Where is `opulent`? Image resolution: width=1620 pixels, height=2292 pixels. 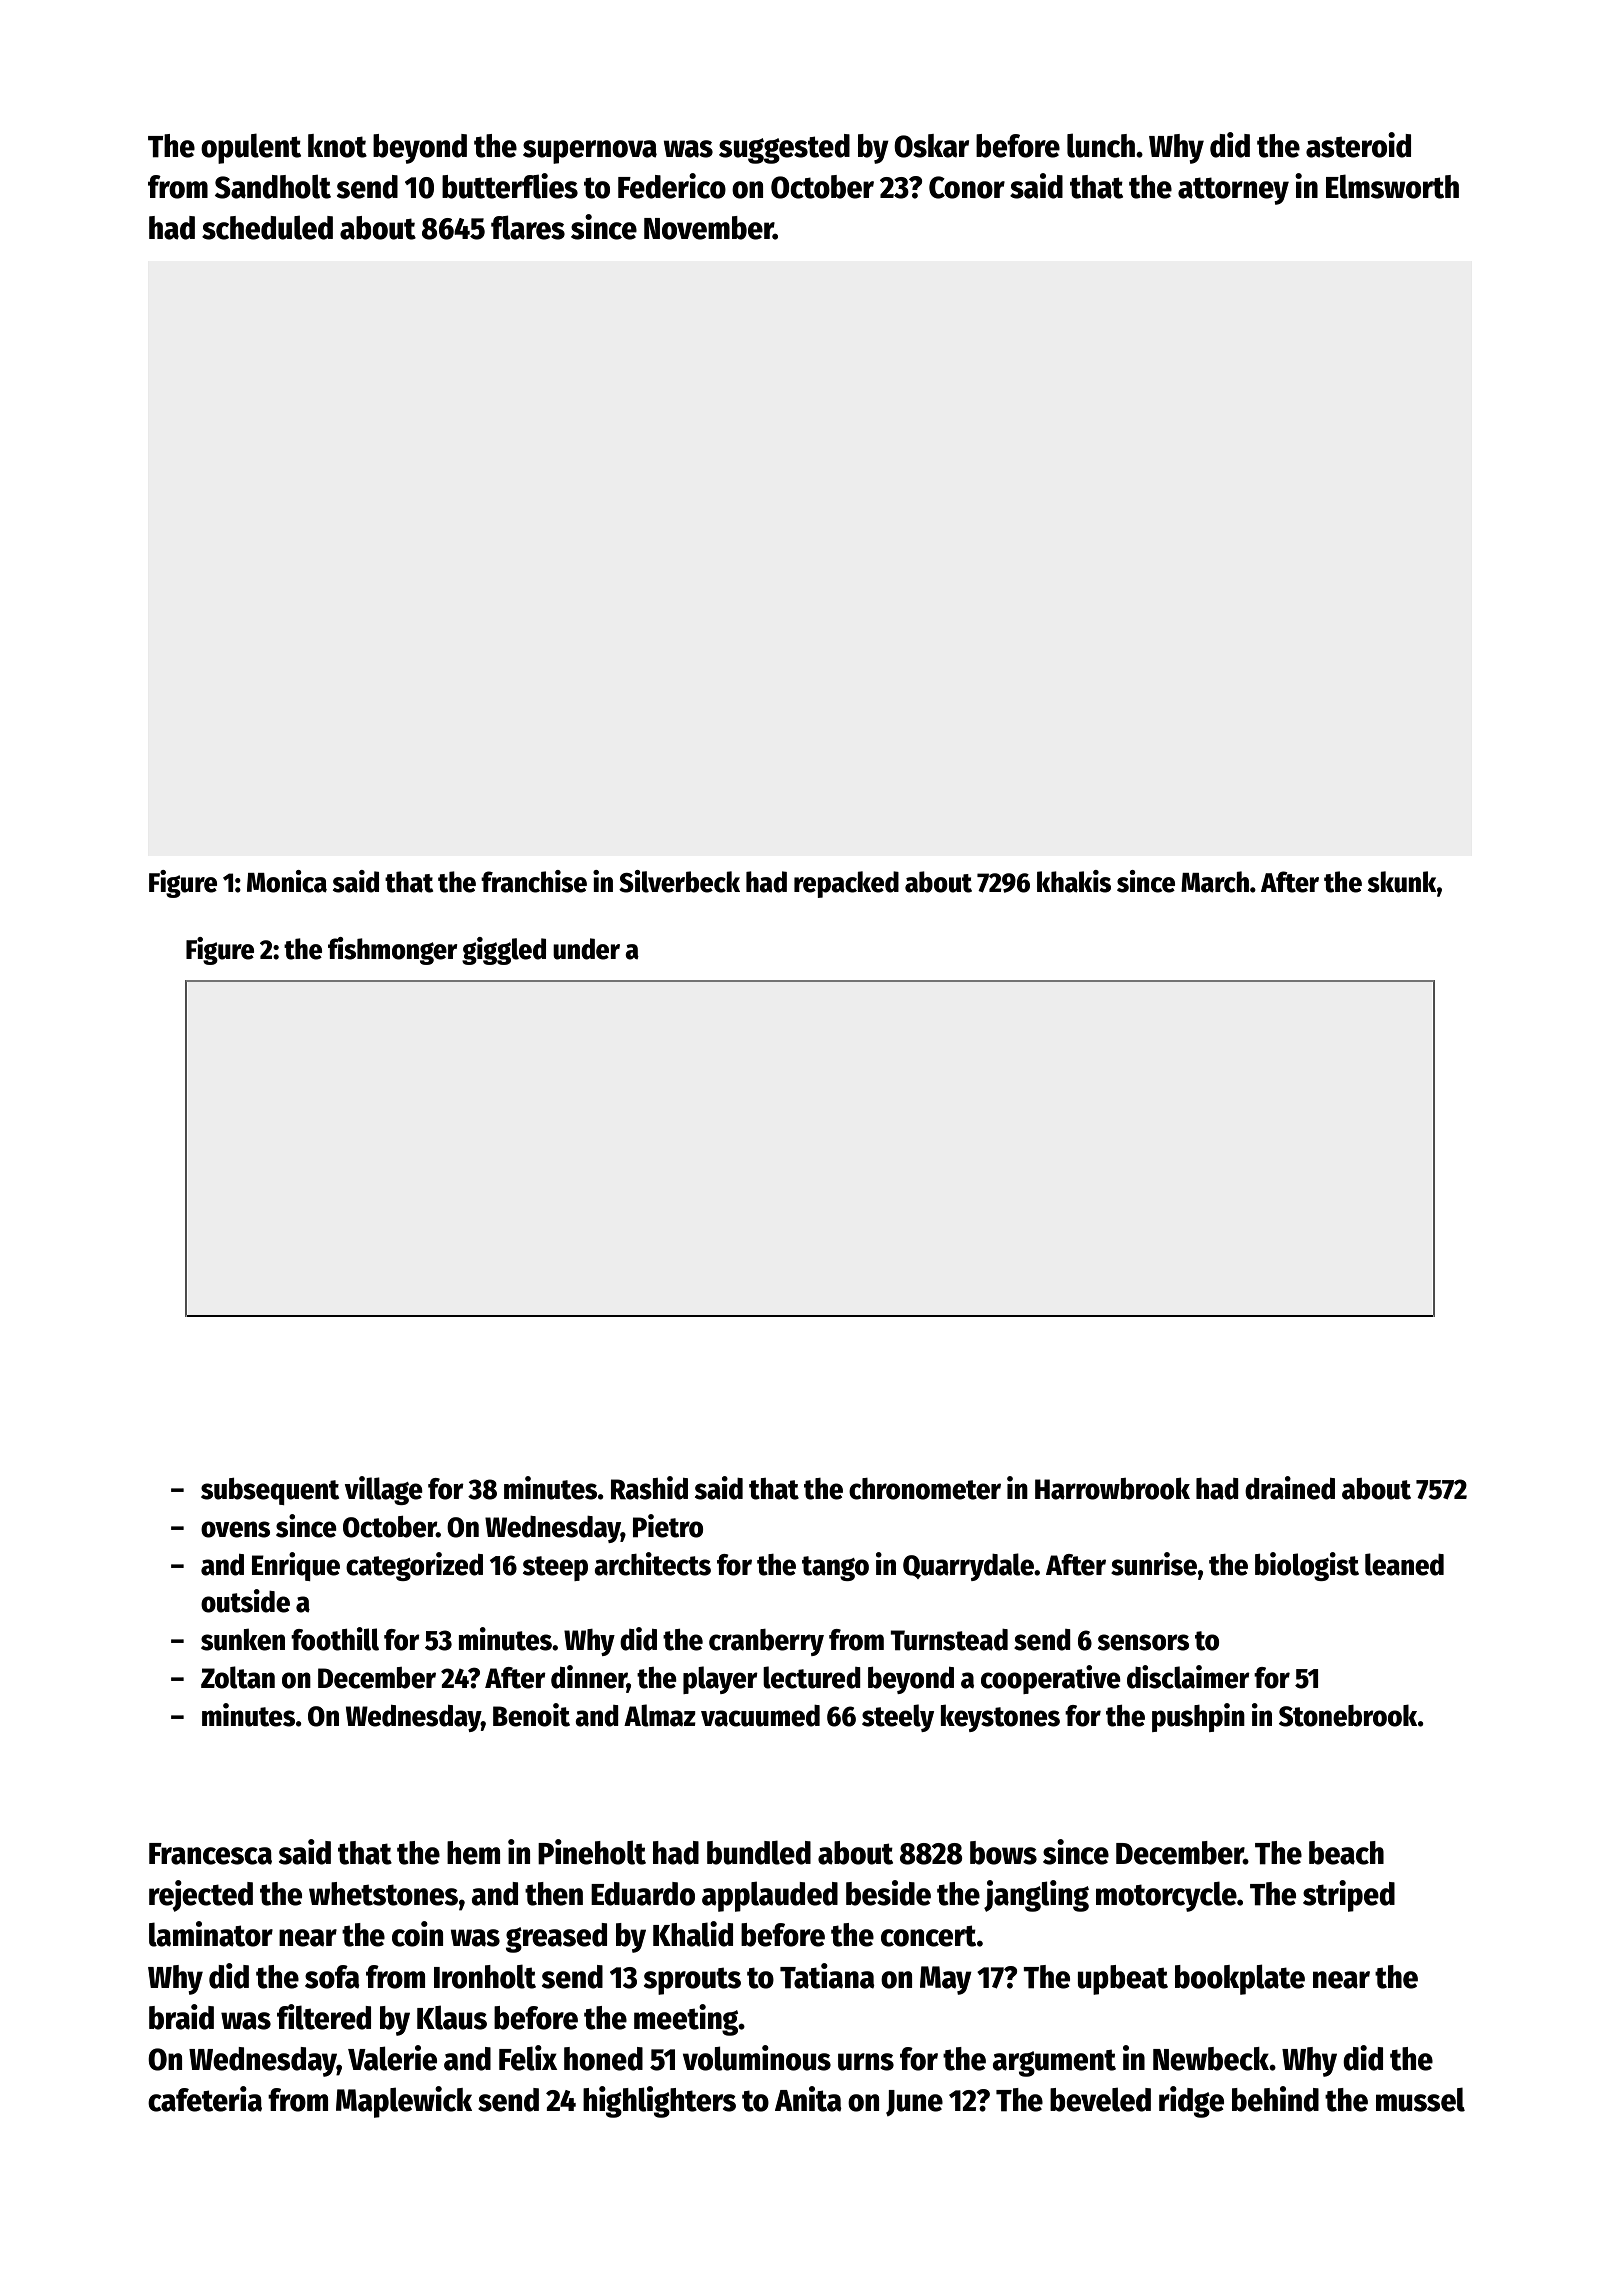
opulent is located at coordinates (251, 148).
